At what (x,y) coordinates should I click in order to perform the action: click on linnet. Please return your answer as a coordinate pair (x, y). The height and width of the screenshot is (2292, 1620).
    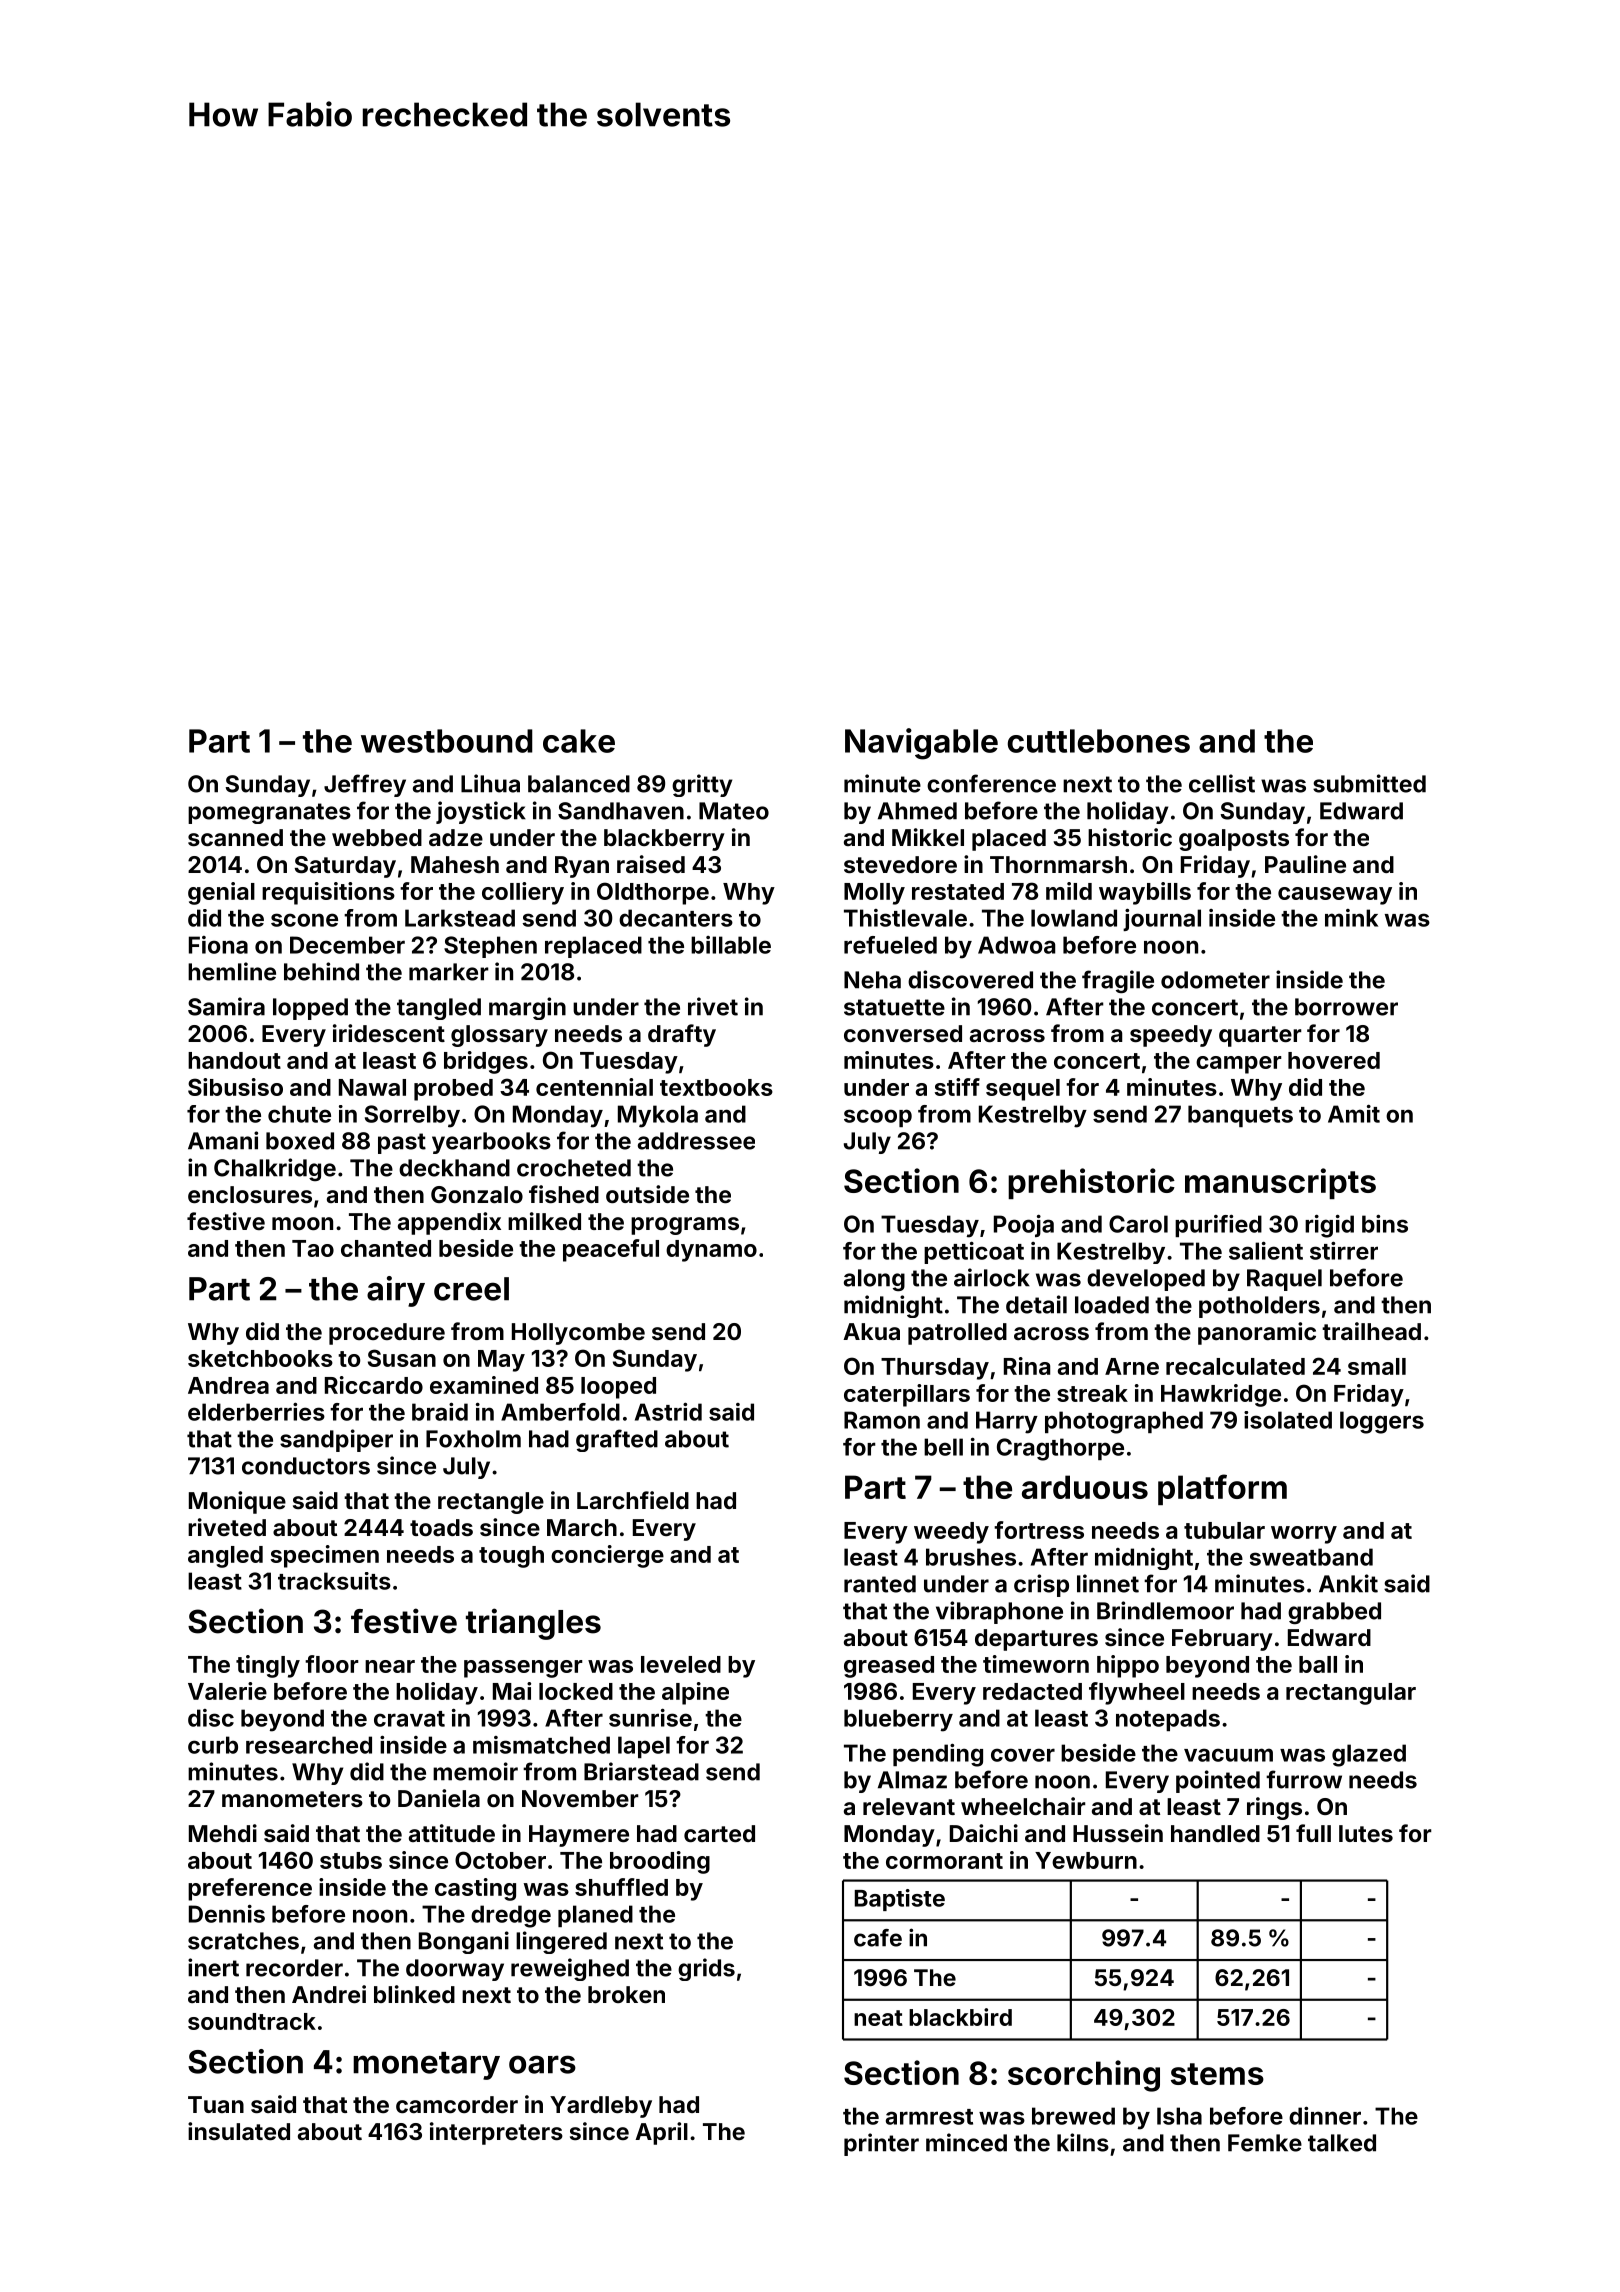
    Looking at the image, I should click on (1108, 1583).
